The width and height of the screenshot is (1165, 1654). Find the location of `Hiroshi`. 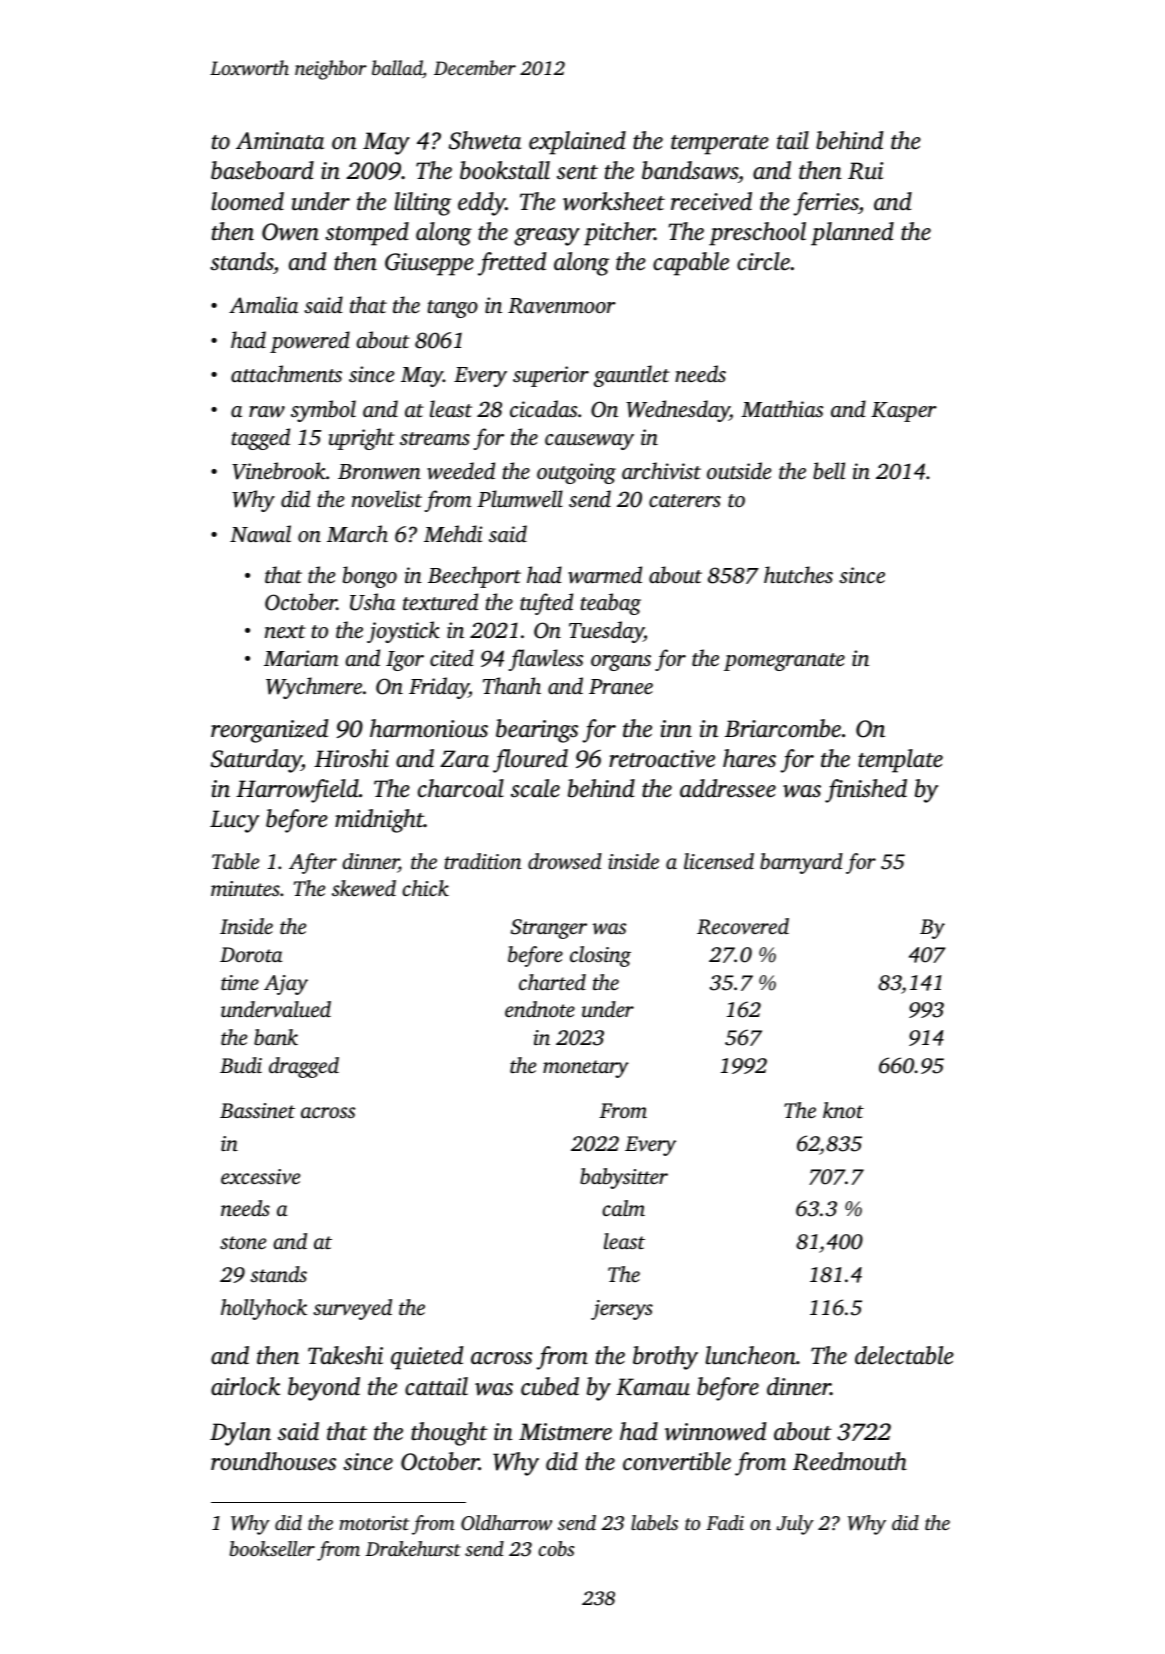

Hiroshi is located at coordinates (351, 758).
